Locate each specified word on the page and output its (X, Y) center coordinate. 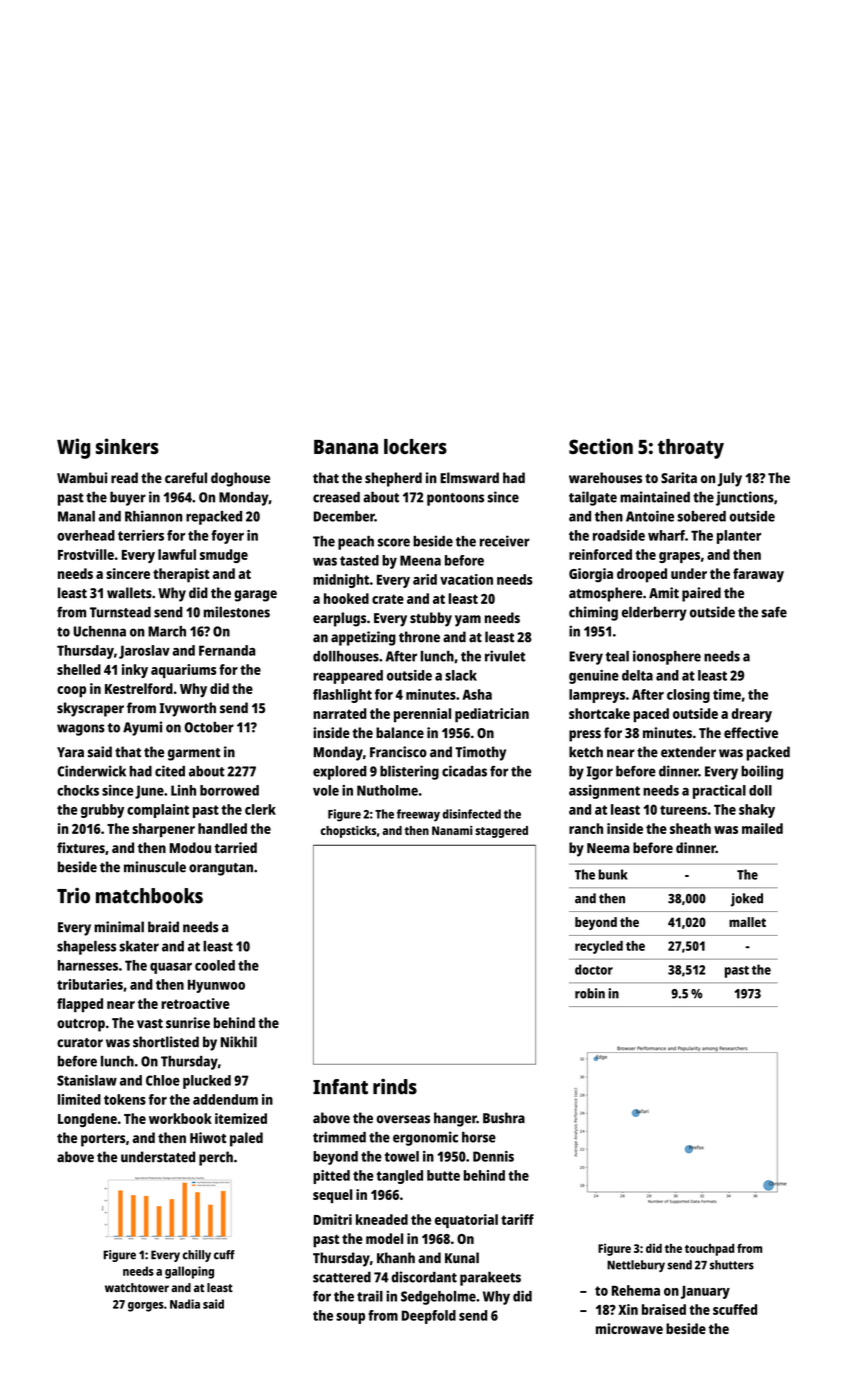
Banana (346, 447)
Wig (73, 448)
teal (617, 656)
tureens (683, 810)
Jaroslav (144, 652)
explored (340, 773)
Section (601, 446)
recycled (599, 947)
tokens (125, 1099)
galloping (189, 1272)
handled (222, 828)
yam (468, 621)
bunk (613, 874)
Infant (340, 1087)
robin (590, 993)
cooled (215, 965)
